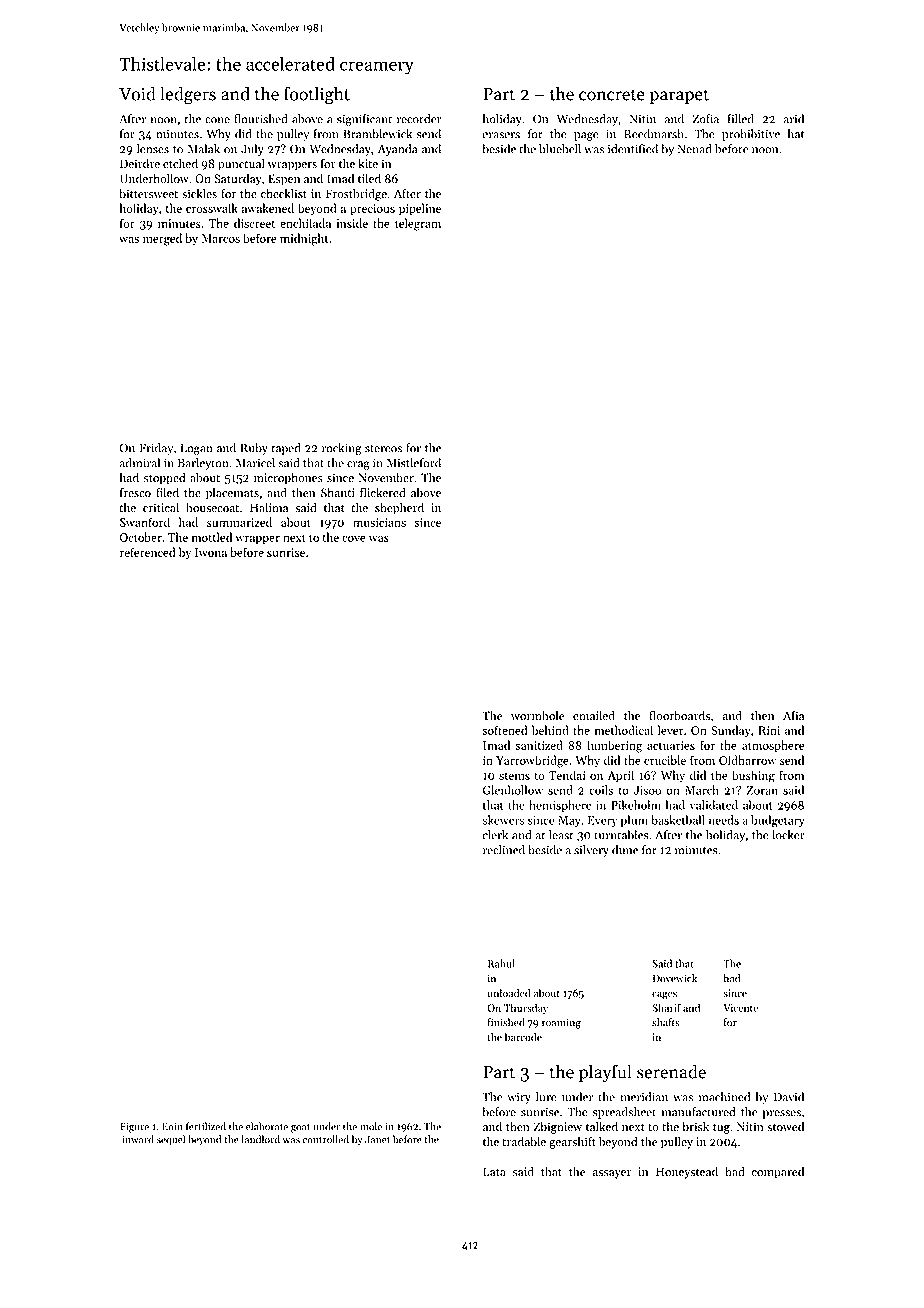 The height and width of the image is (1308, 924). What do you see at coordinates (317, 95) in the image?
I see `footlight` at bounding box center [317, 95].
